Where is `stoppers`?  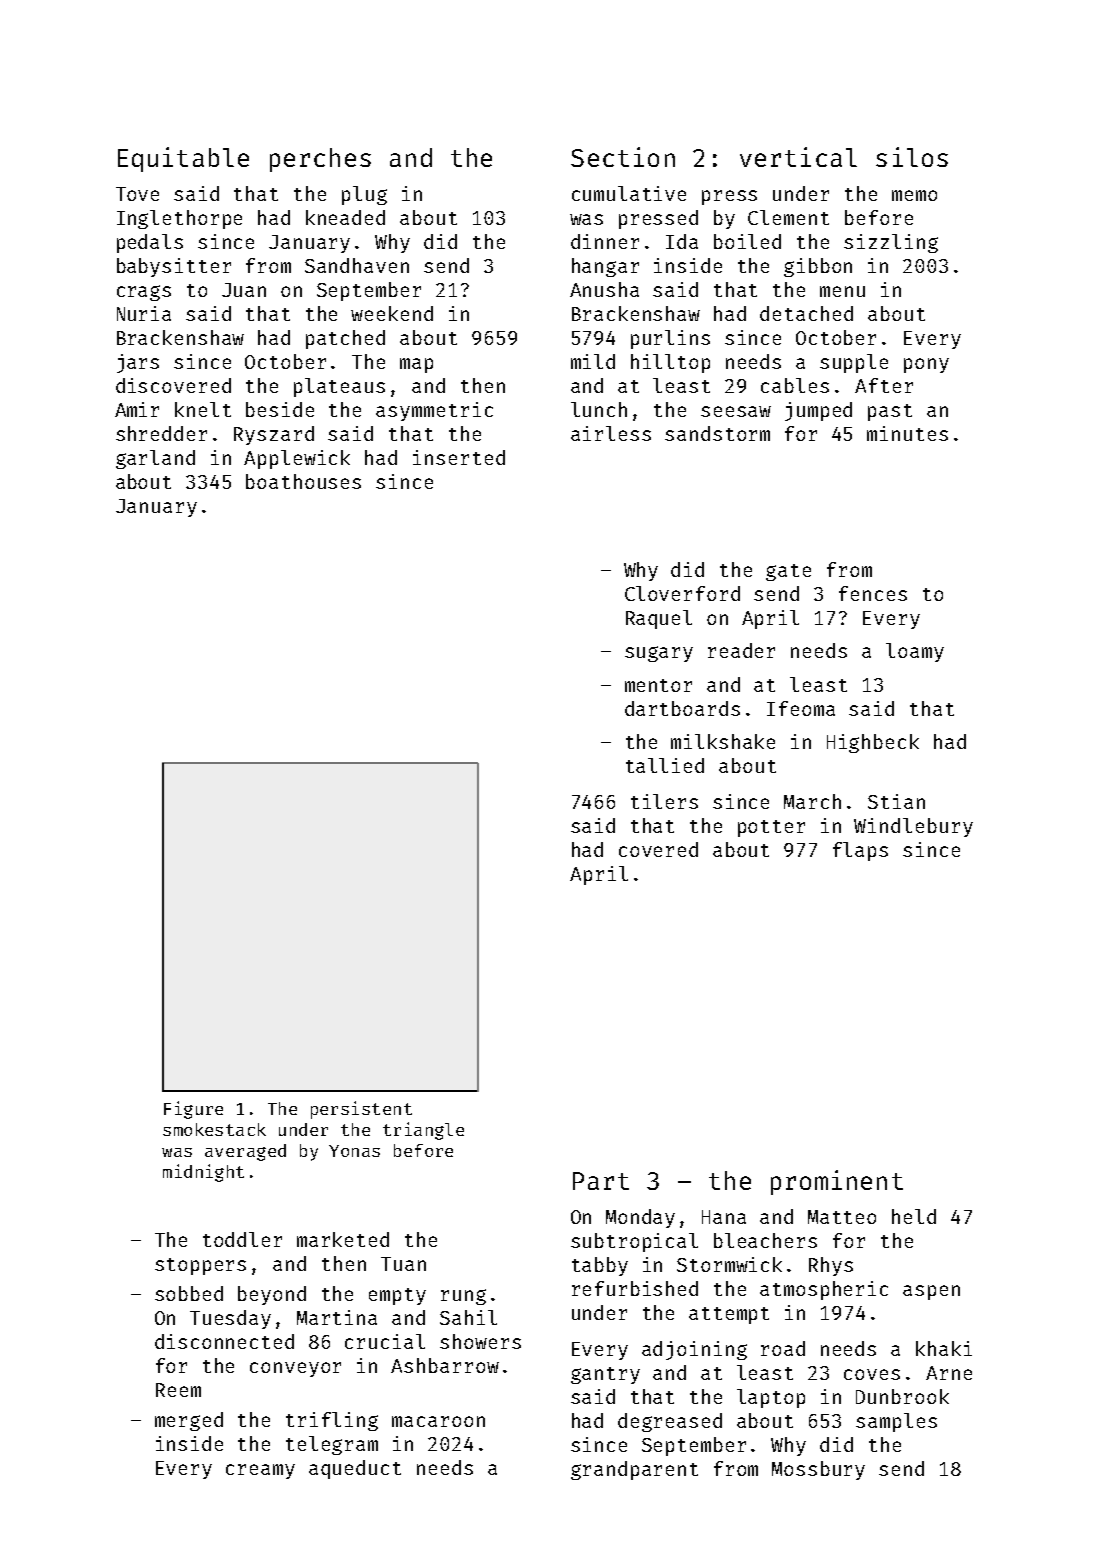
stoppers is located at coordinates (200, 1266).
